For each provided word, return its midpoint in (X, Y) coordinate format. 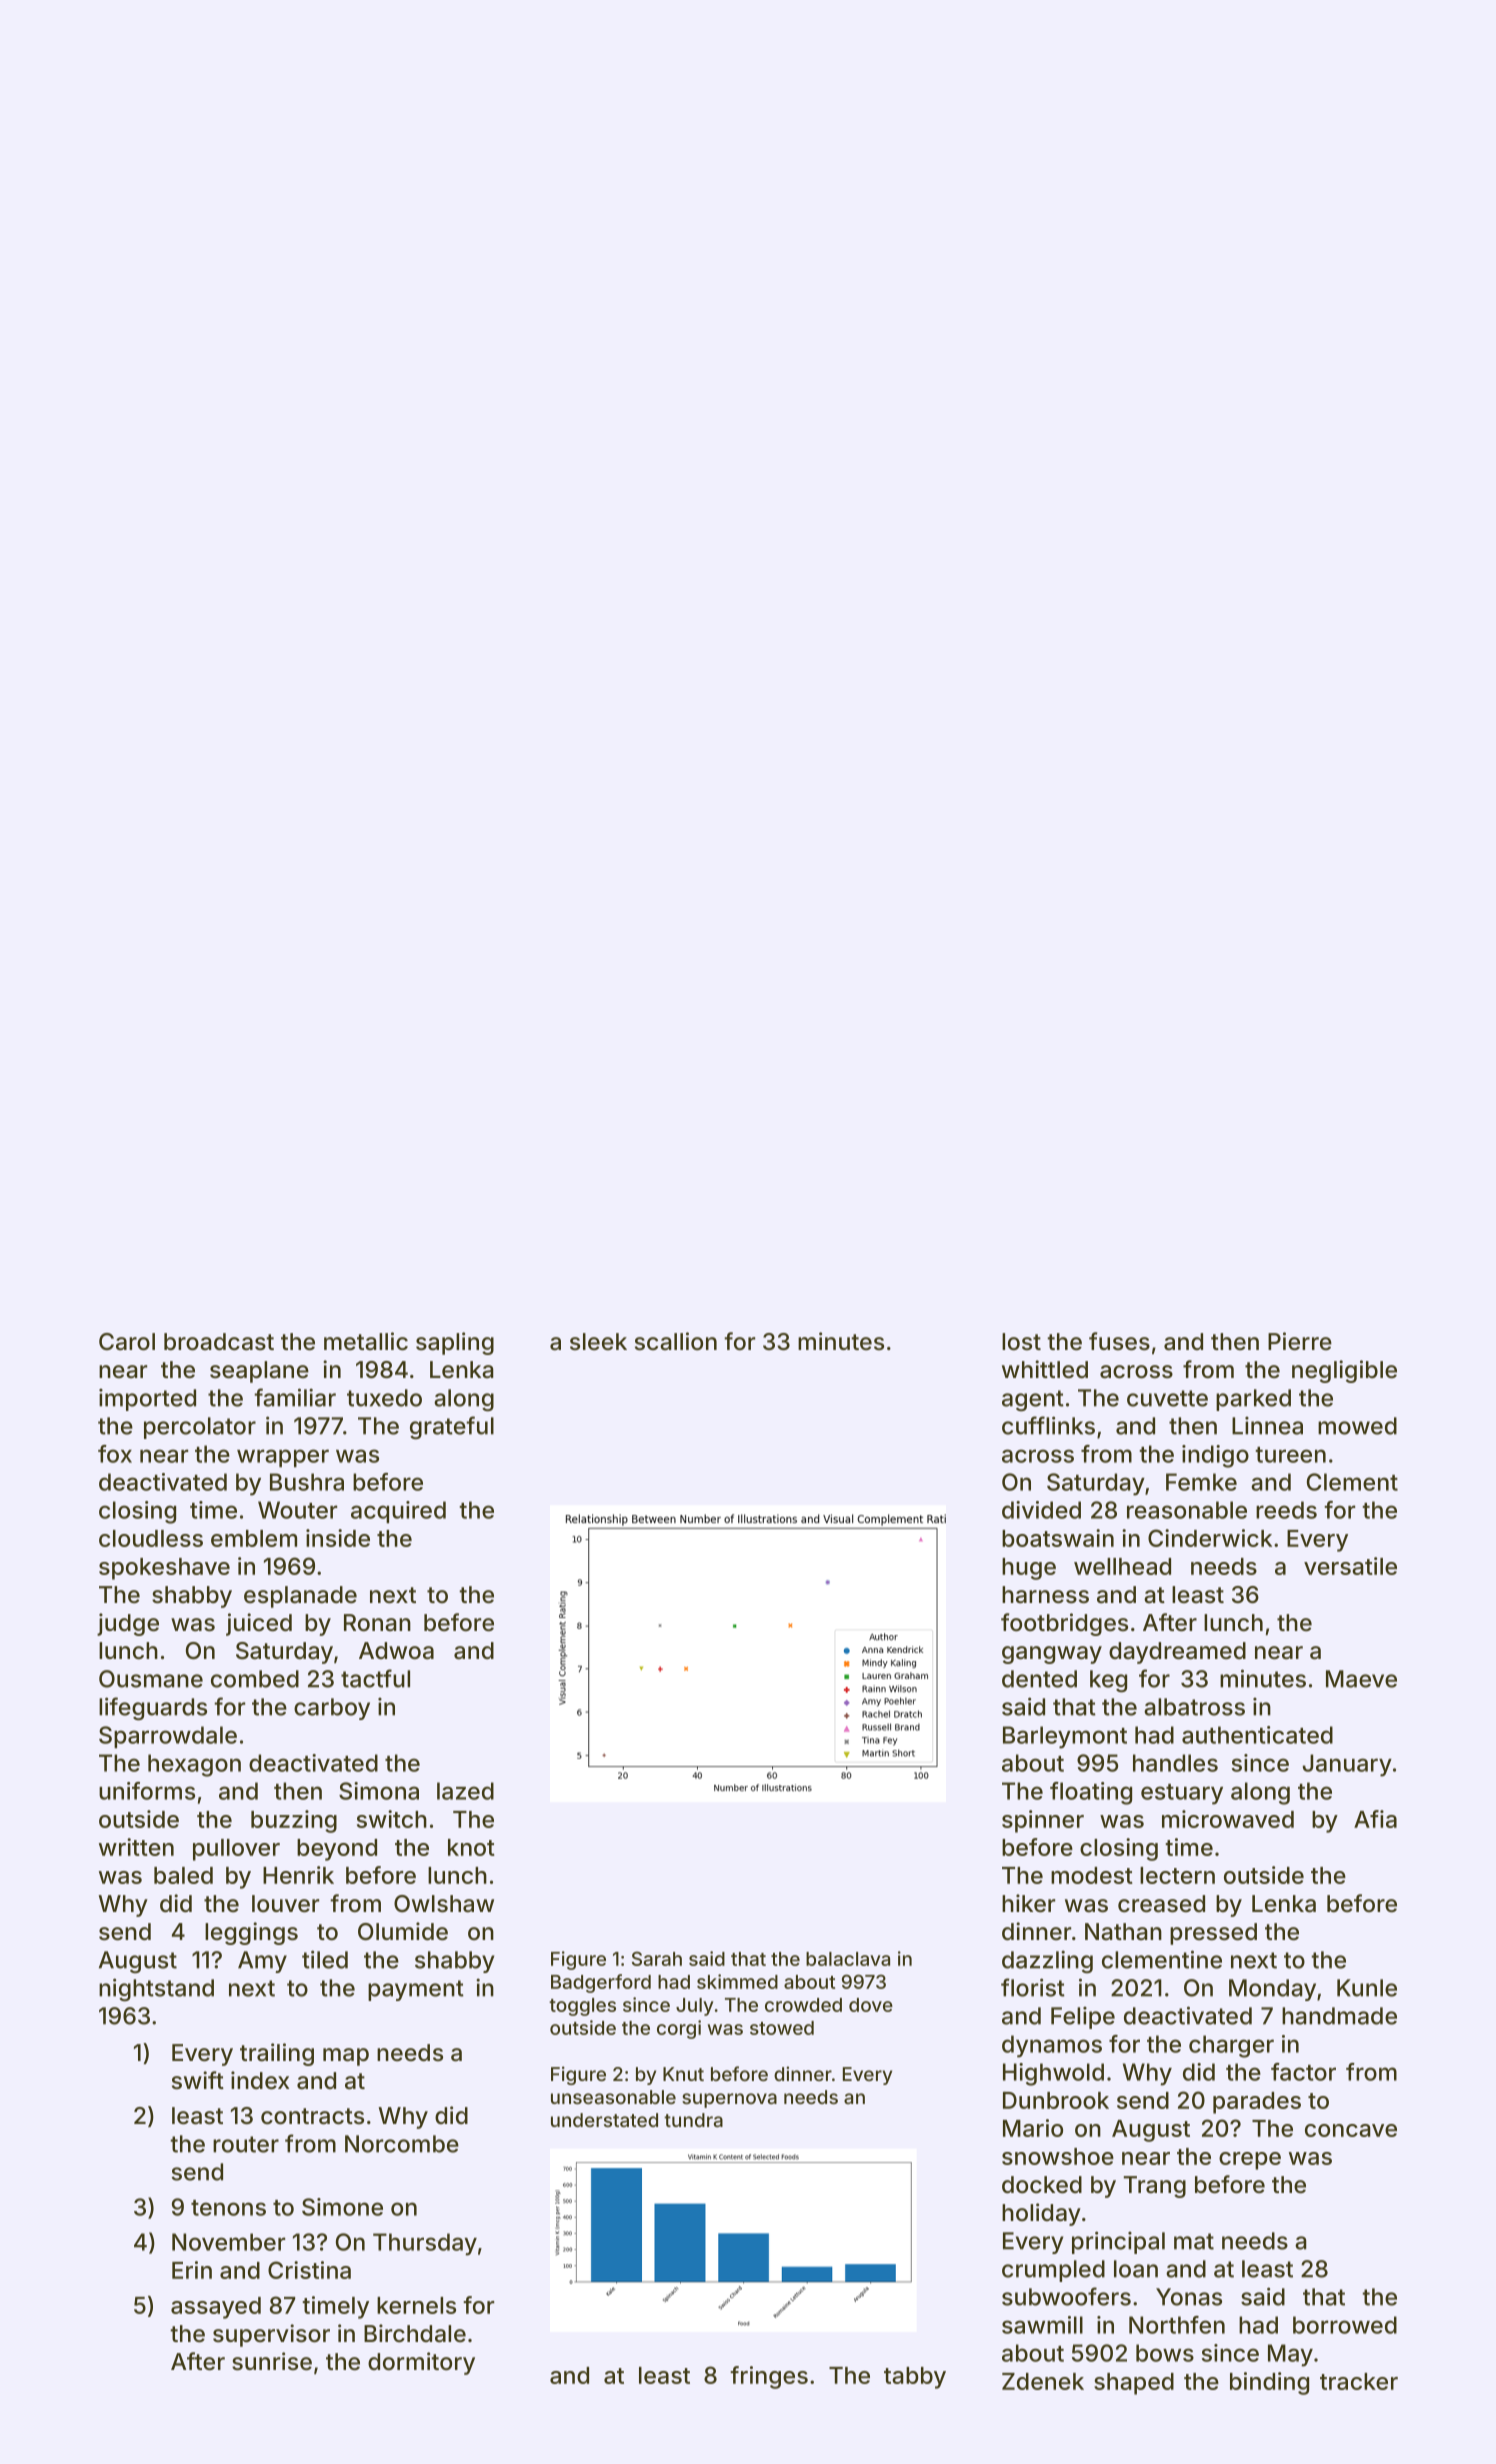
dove (871, 2005)
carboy (332, 1709)
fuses (1119, 1341)
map (346, 2057)
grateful (452, 1428)
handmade (1339, 2016)
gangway (1052, 1655)
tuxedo (384, 1398)
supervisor (271, 2335)
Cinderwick (1210, 1538)
